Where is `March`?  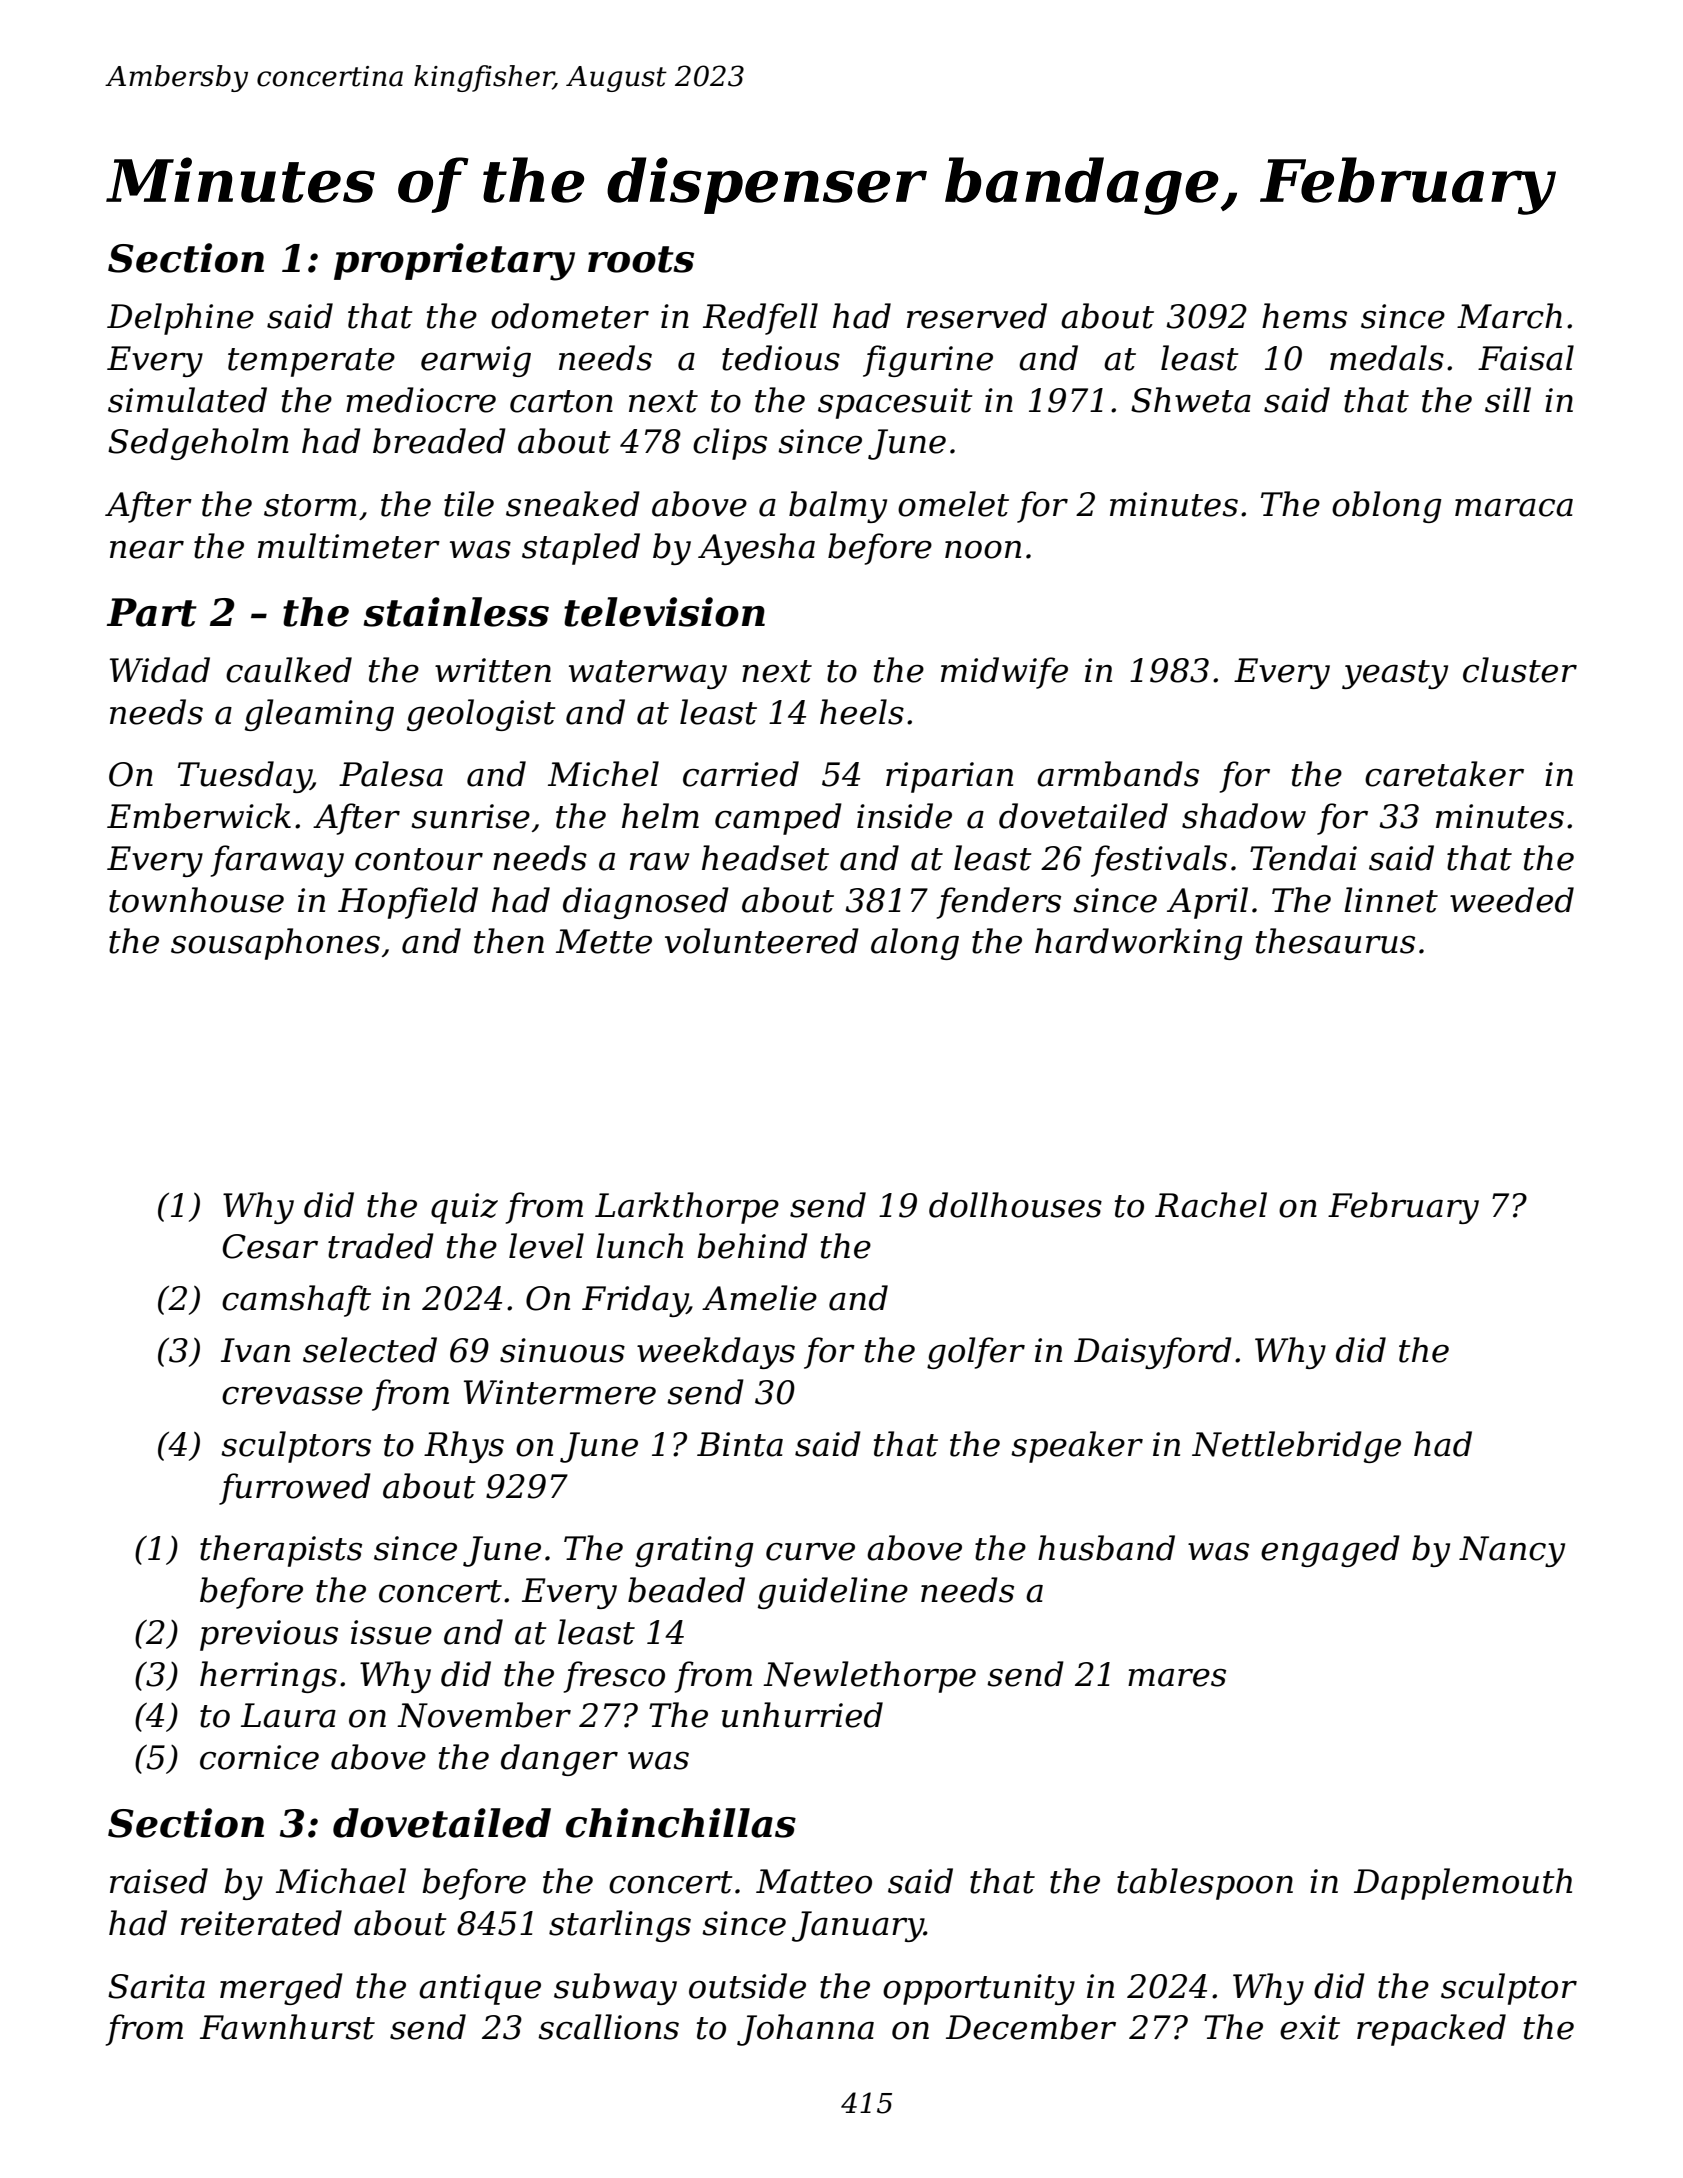
March is located at coordinates (1509, 316).
